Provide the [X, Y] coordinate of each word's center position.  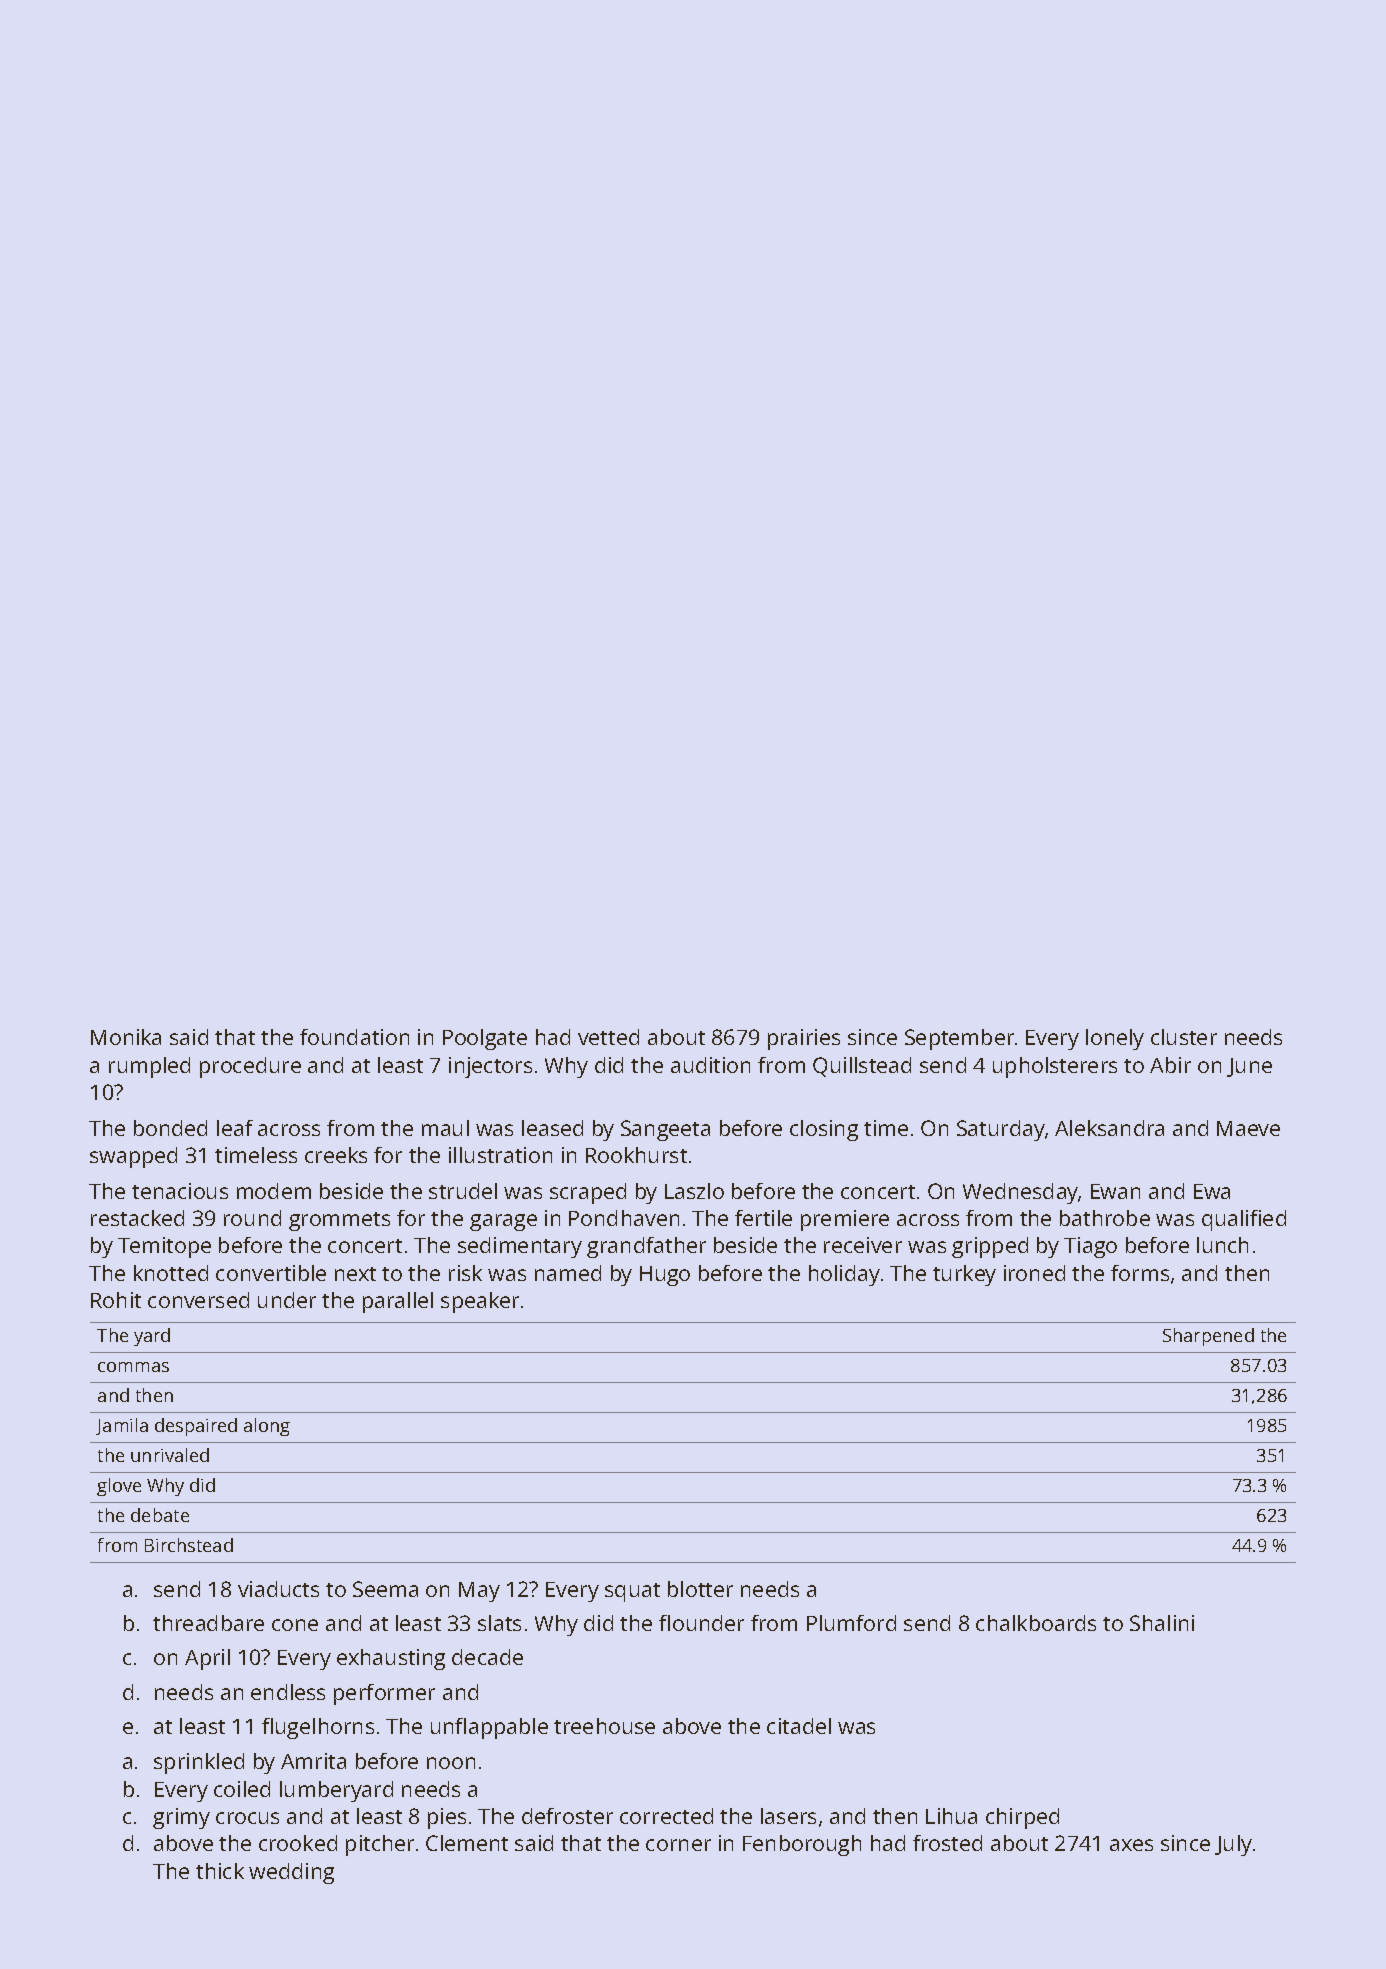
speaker [480, 1302]
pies [447, 1818]
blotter [700, 1589]
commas [133, 1367]
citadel [799, 1726]
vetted [608, 1037]
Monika [126, 1037]
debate [160, 1515]
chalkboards [1036, 1623]
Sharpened [1208, 1337]
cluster [1184, 1037]
